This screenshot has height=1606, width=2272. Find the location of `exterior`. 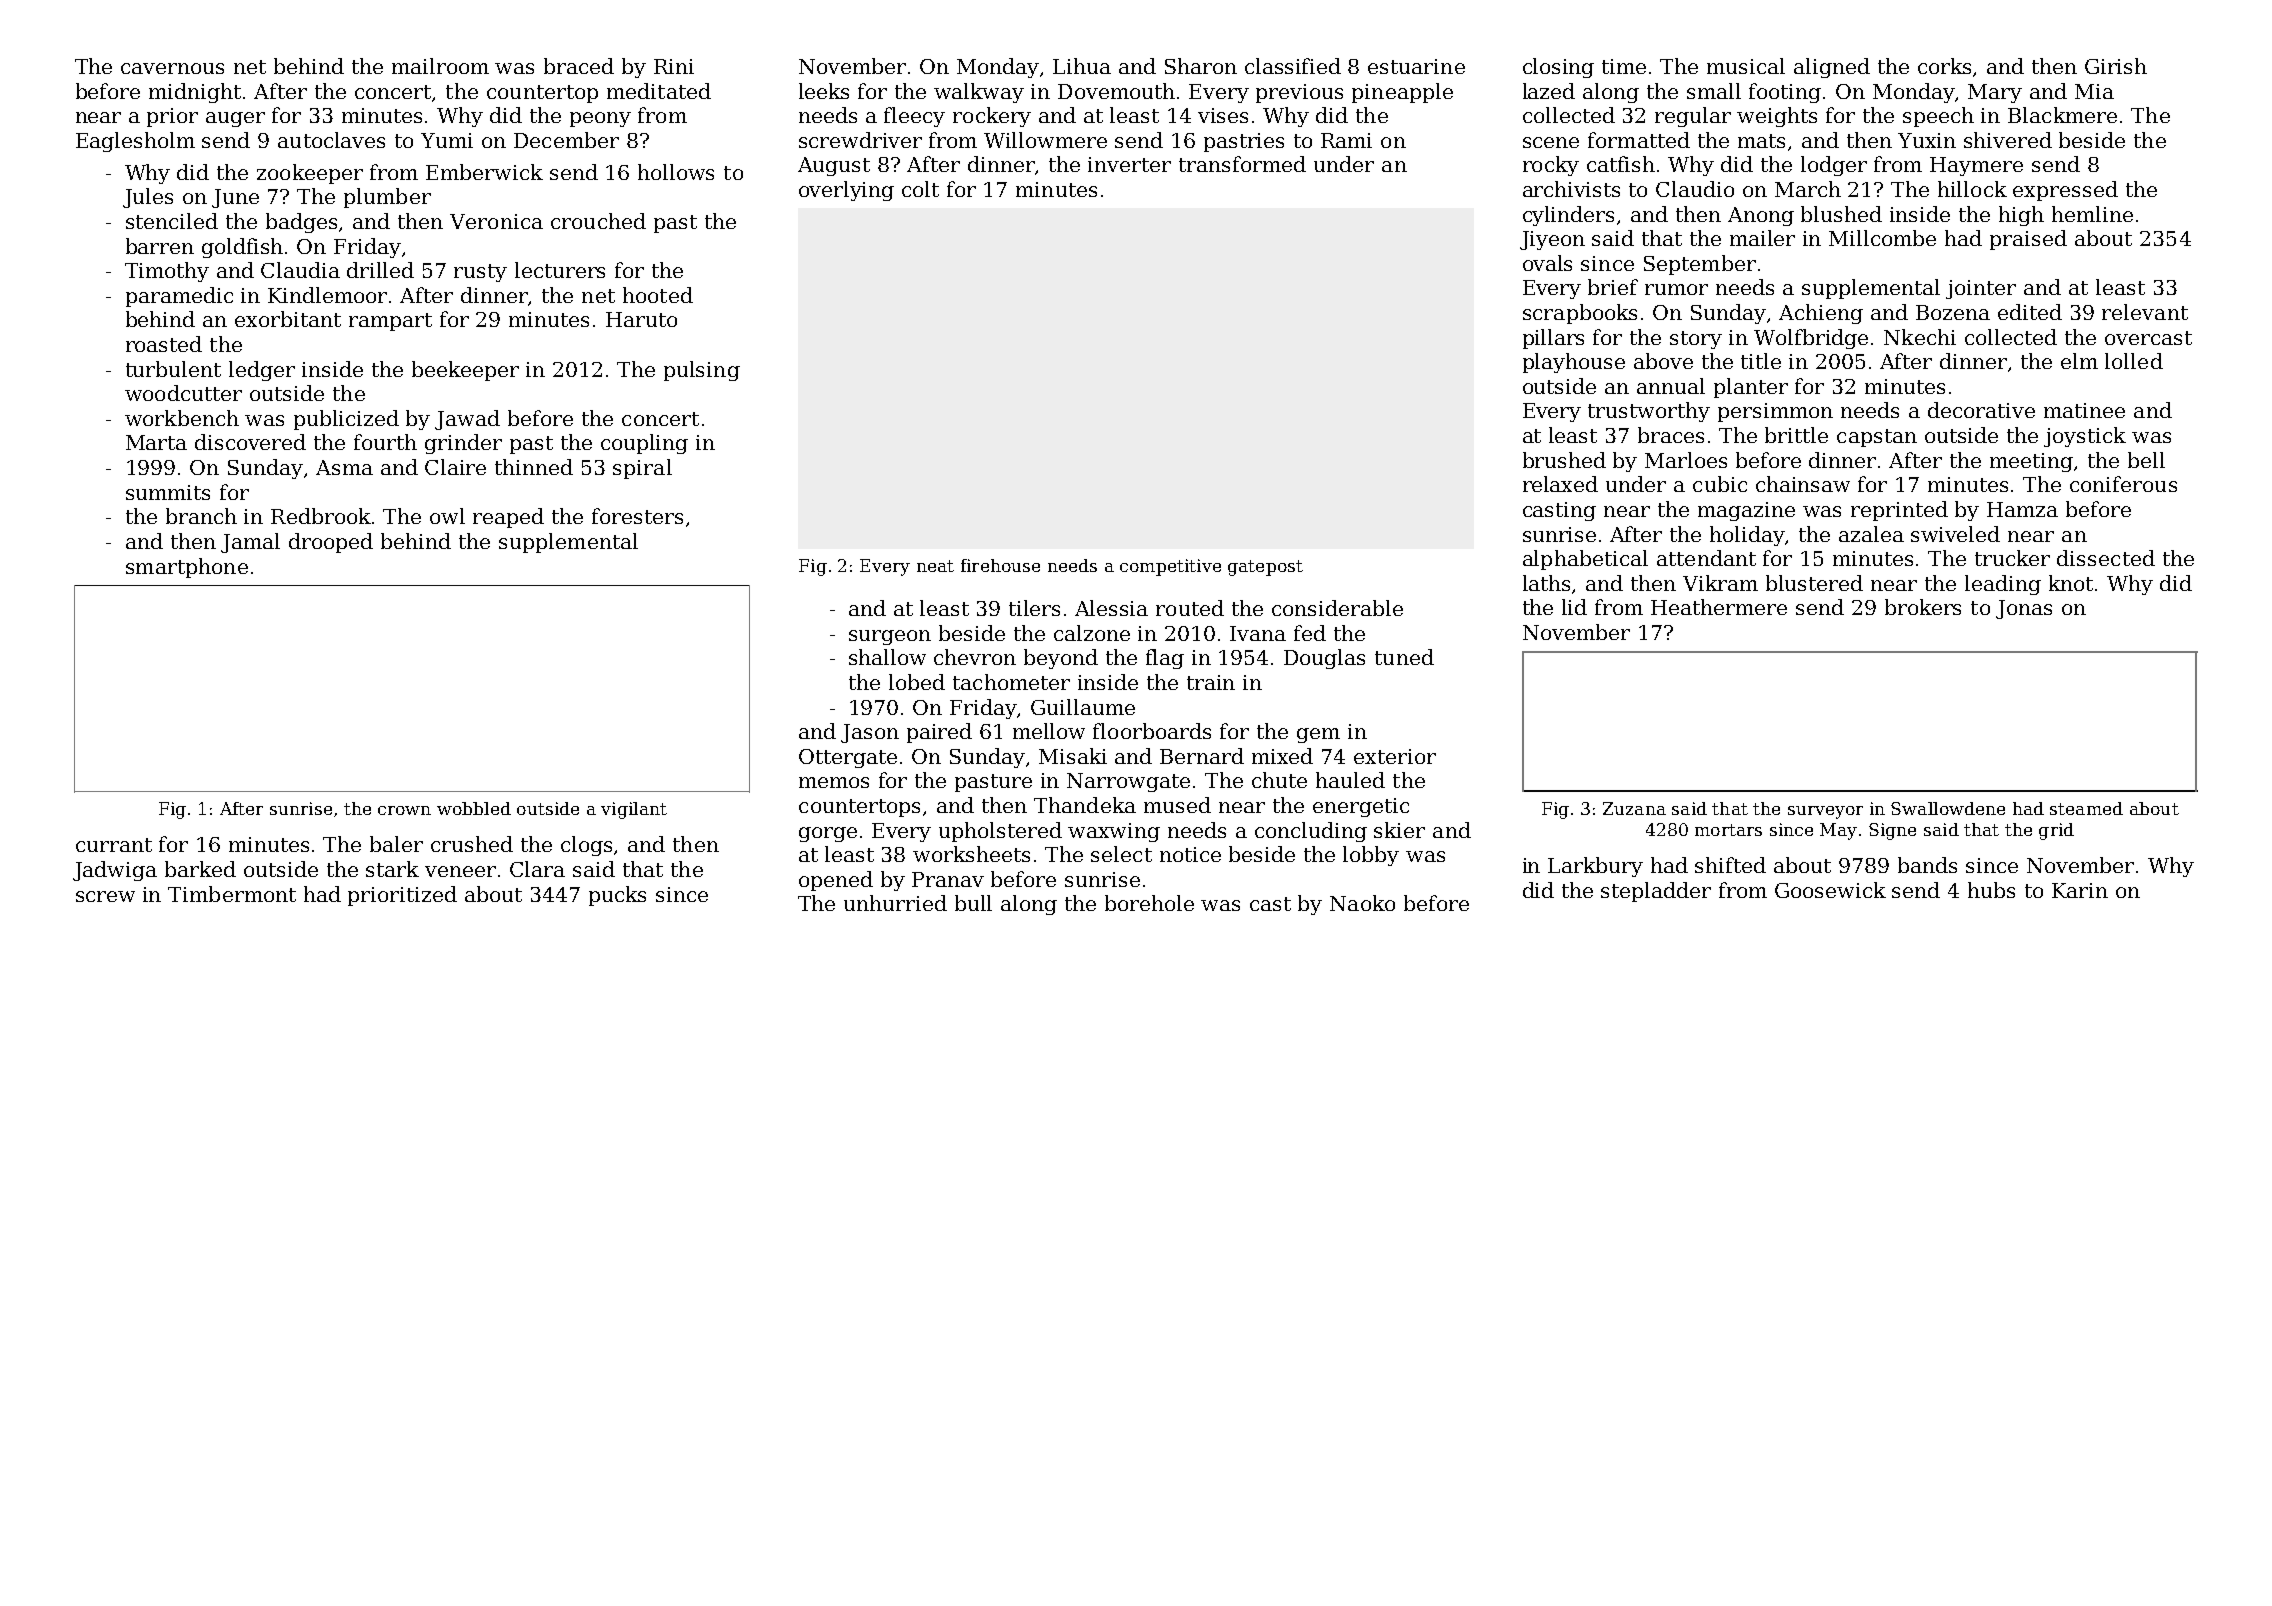

exterior is located at coordinates (1395, 756).
